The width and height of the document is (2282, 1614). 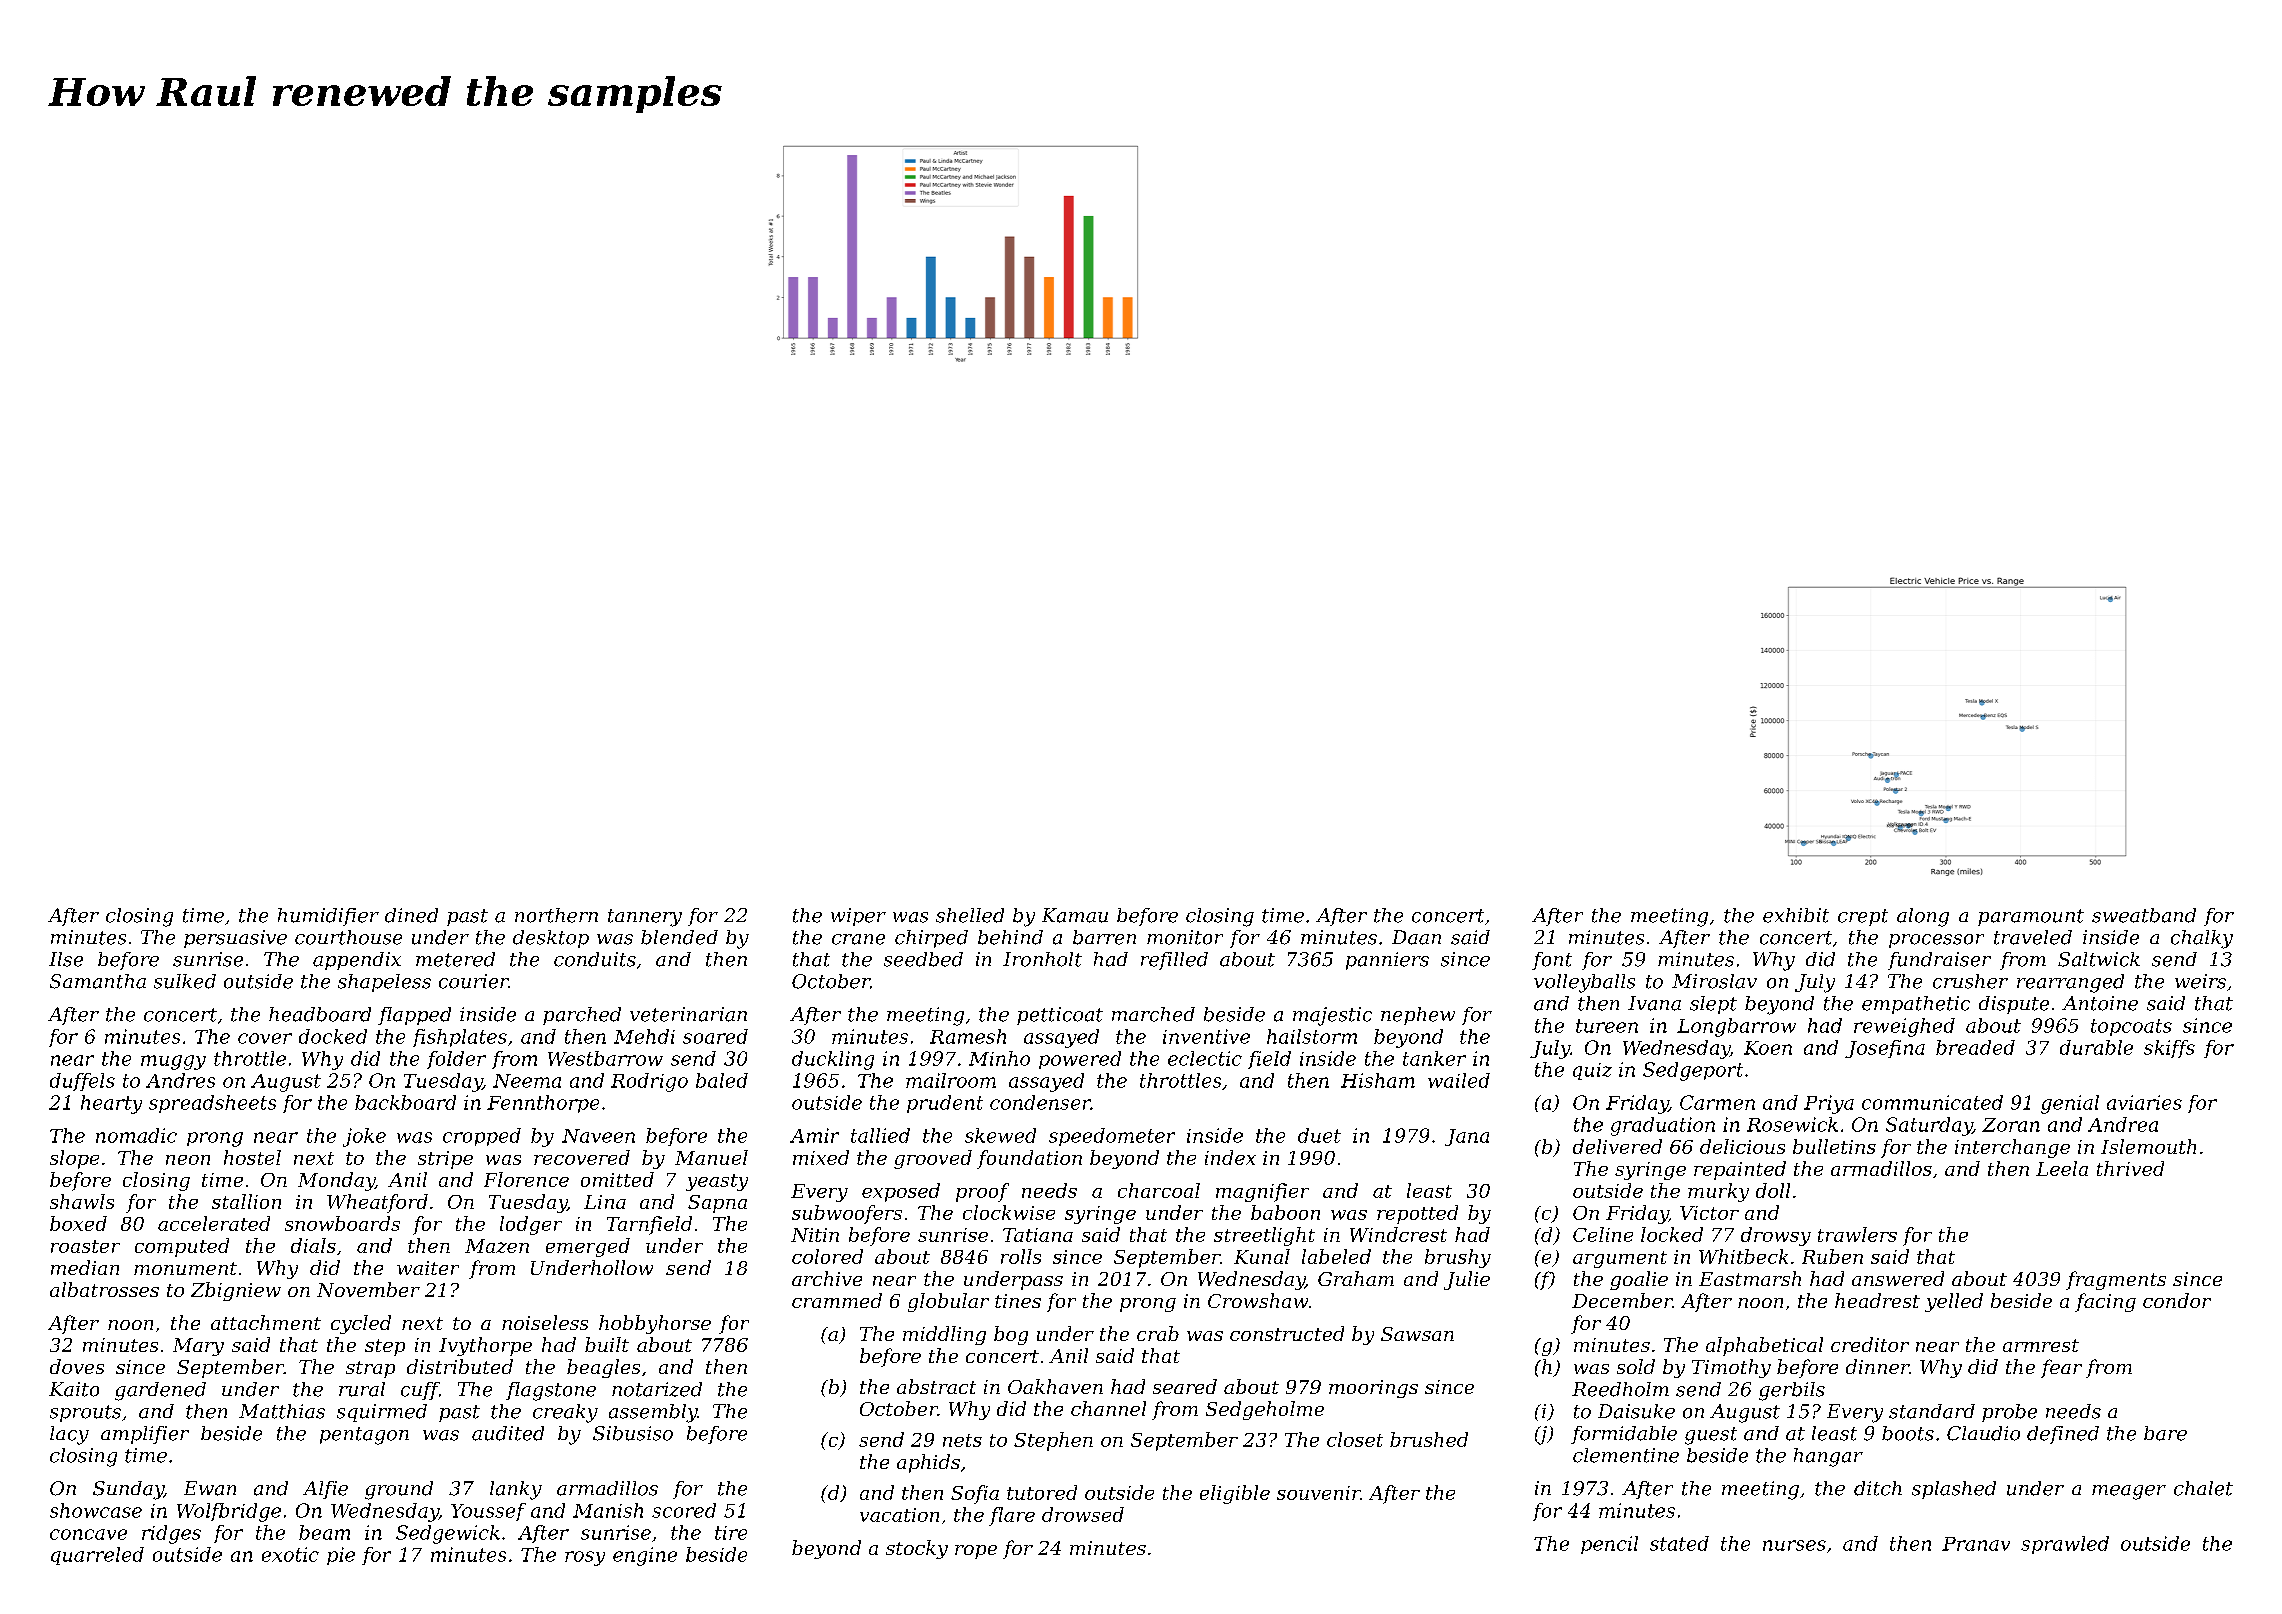 I want to click on pencil, so click(x=1609, y=1545).
